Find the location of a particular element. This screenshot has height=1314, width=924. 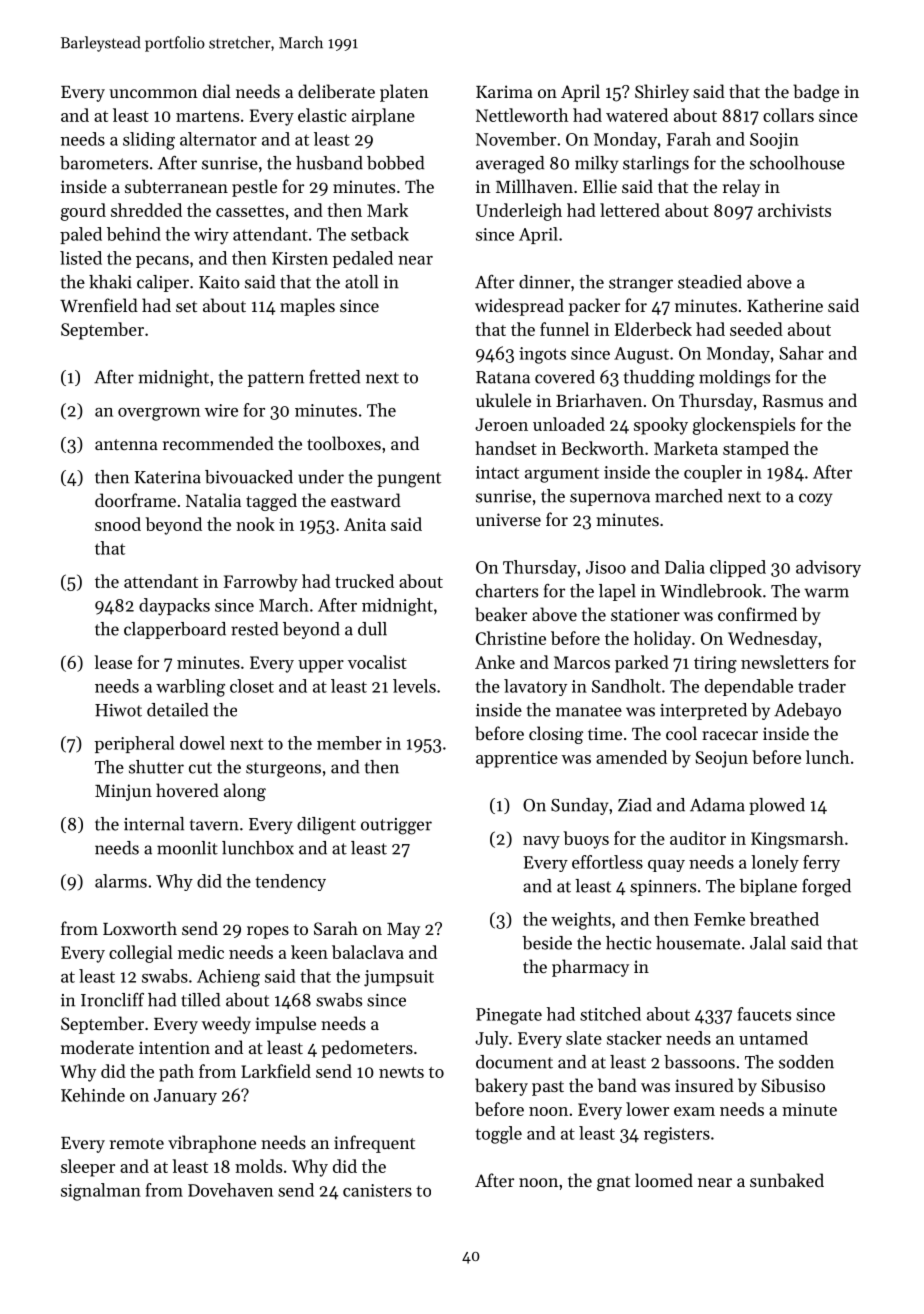

badge is located at coordinates (816, 93).
